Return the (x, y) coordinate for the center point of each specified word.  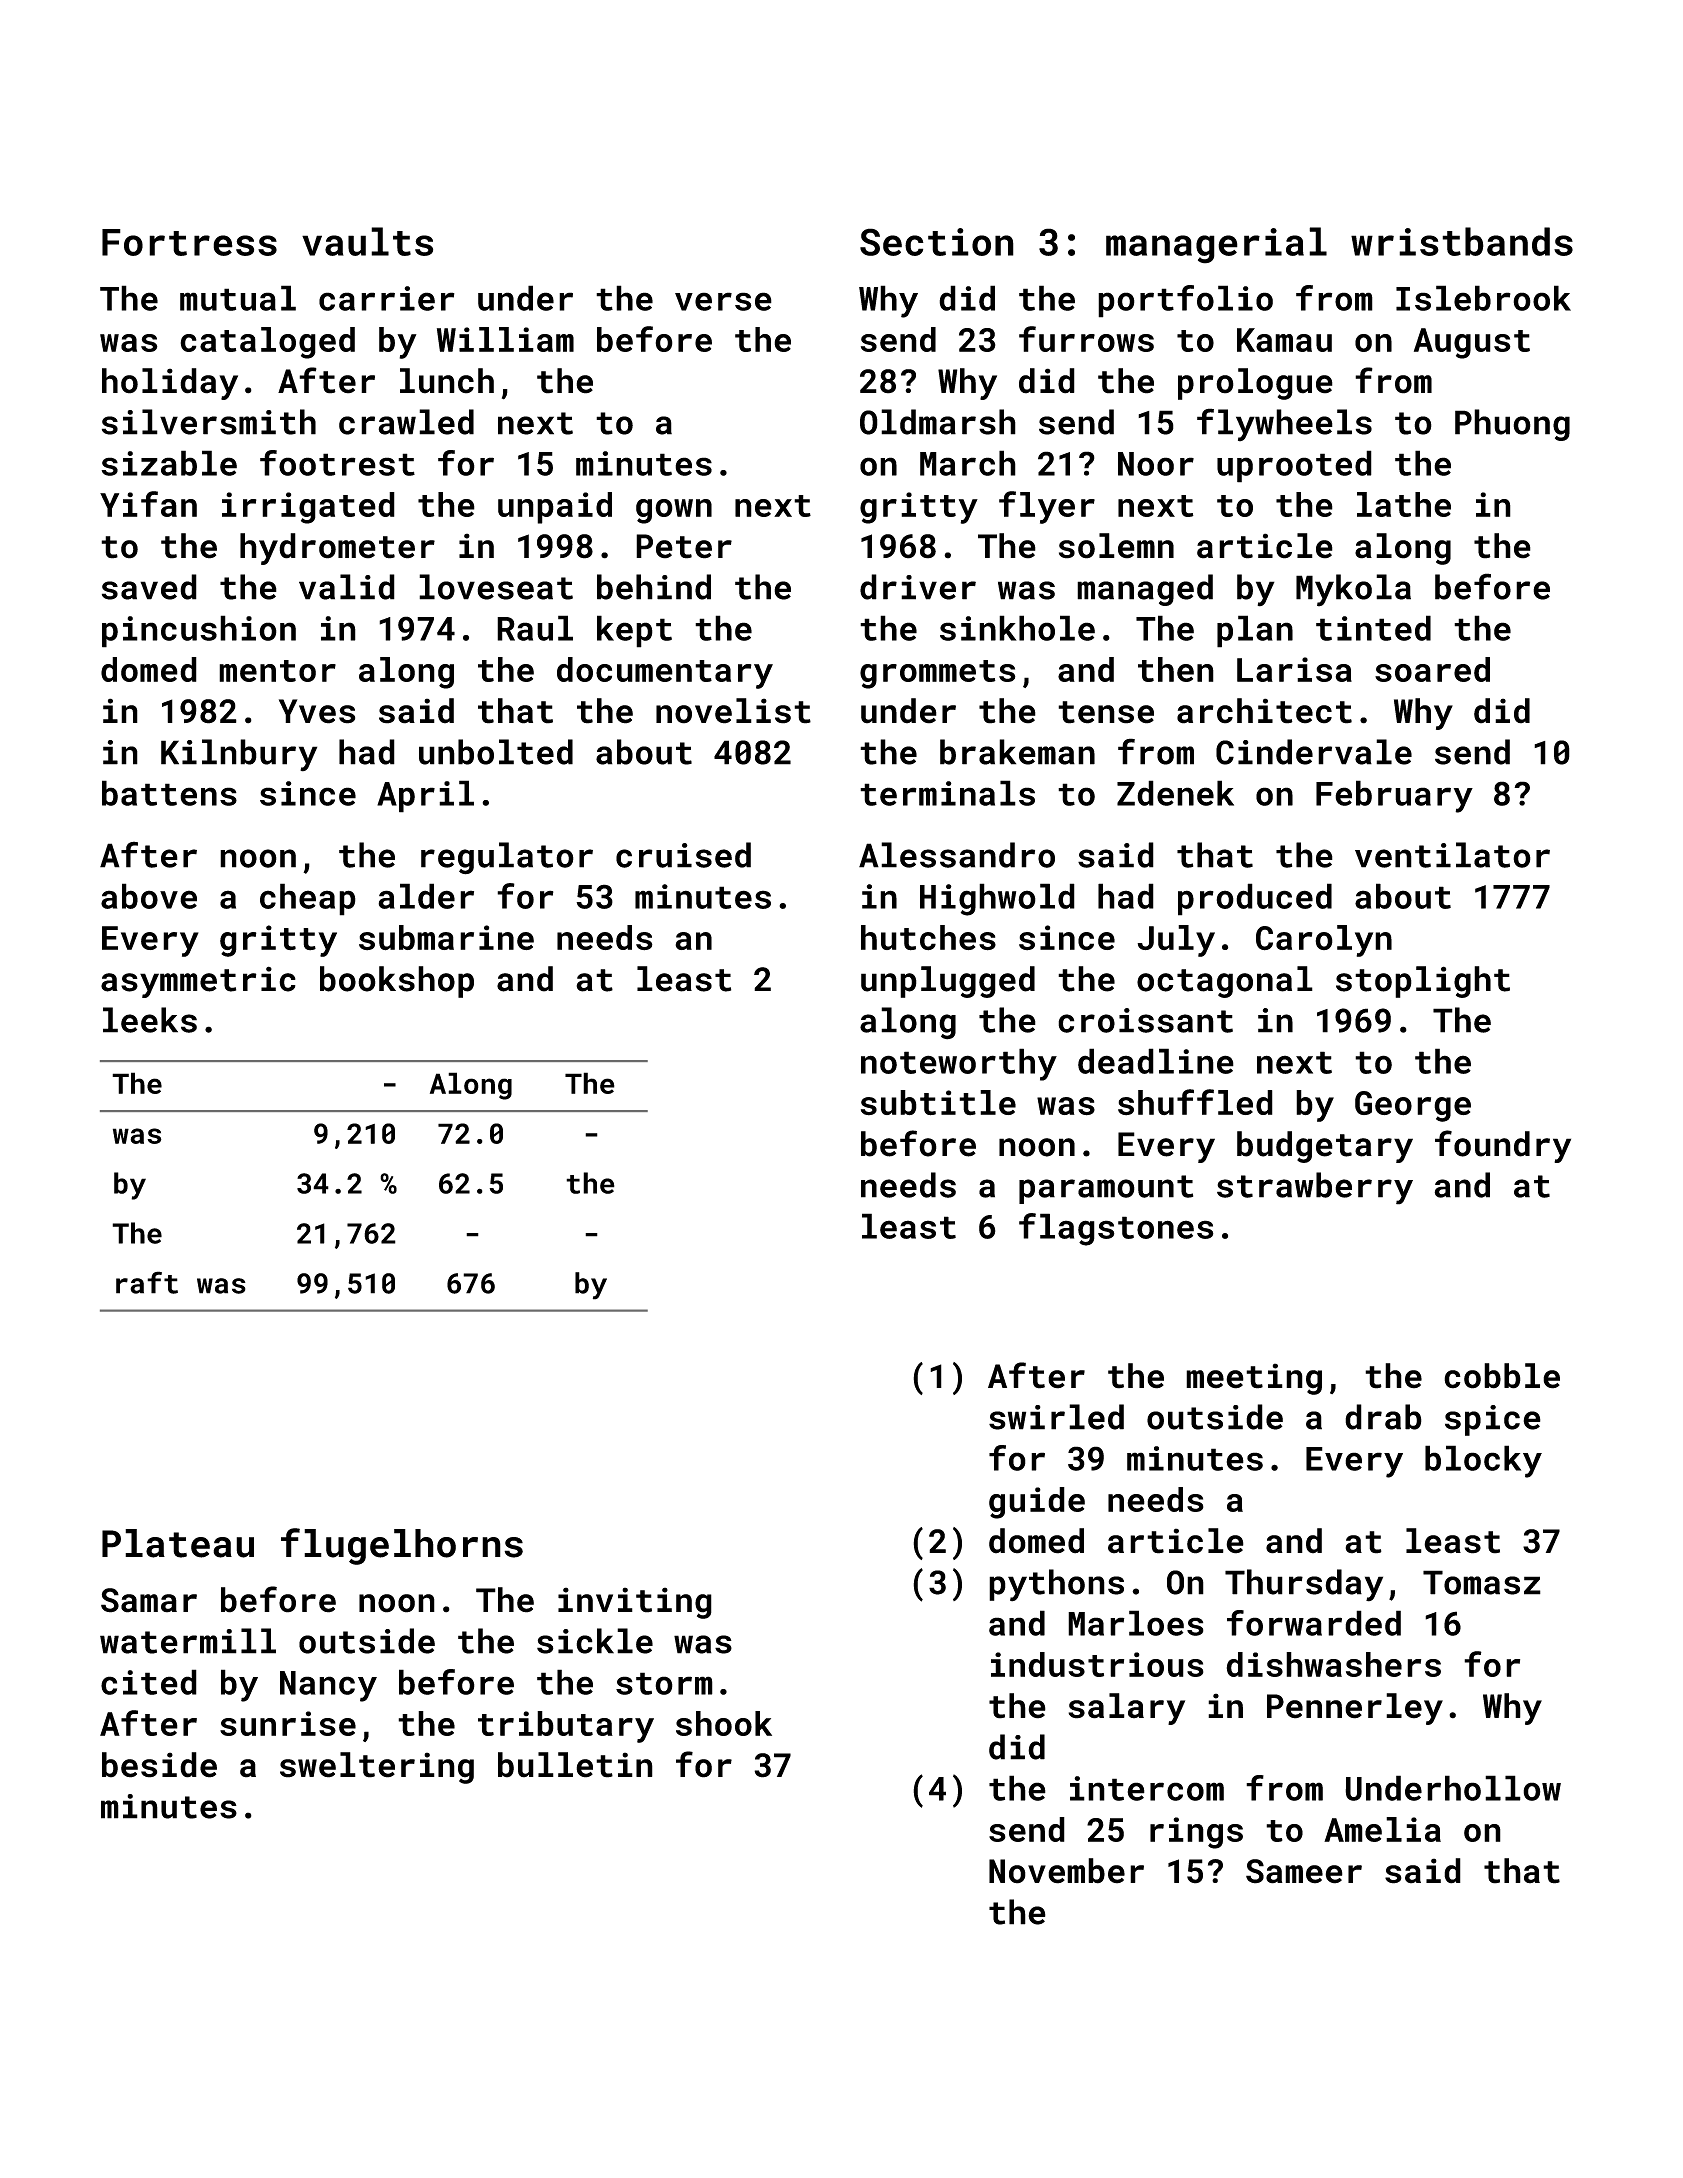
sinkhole (1017, 628)
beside (159, 1765)
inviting (635, 1603)
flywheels (1284, 425)
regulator (507, 858)
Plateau (178, 1543)
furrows (1086, 339)
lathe (1404, 504)
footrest (337, 463)
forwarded (1314, 1623)
